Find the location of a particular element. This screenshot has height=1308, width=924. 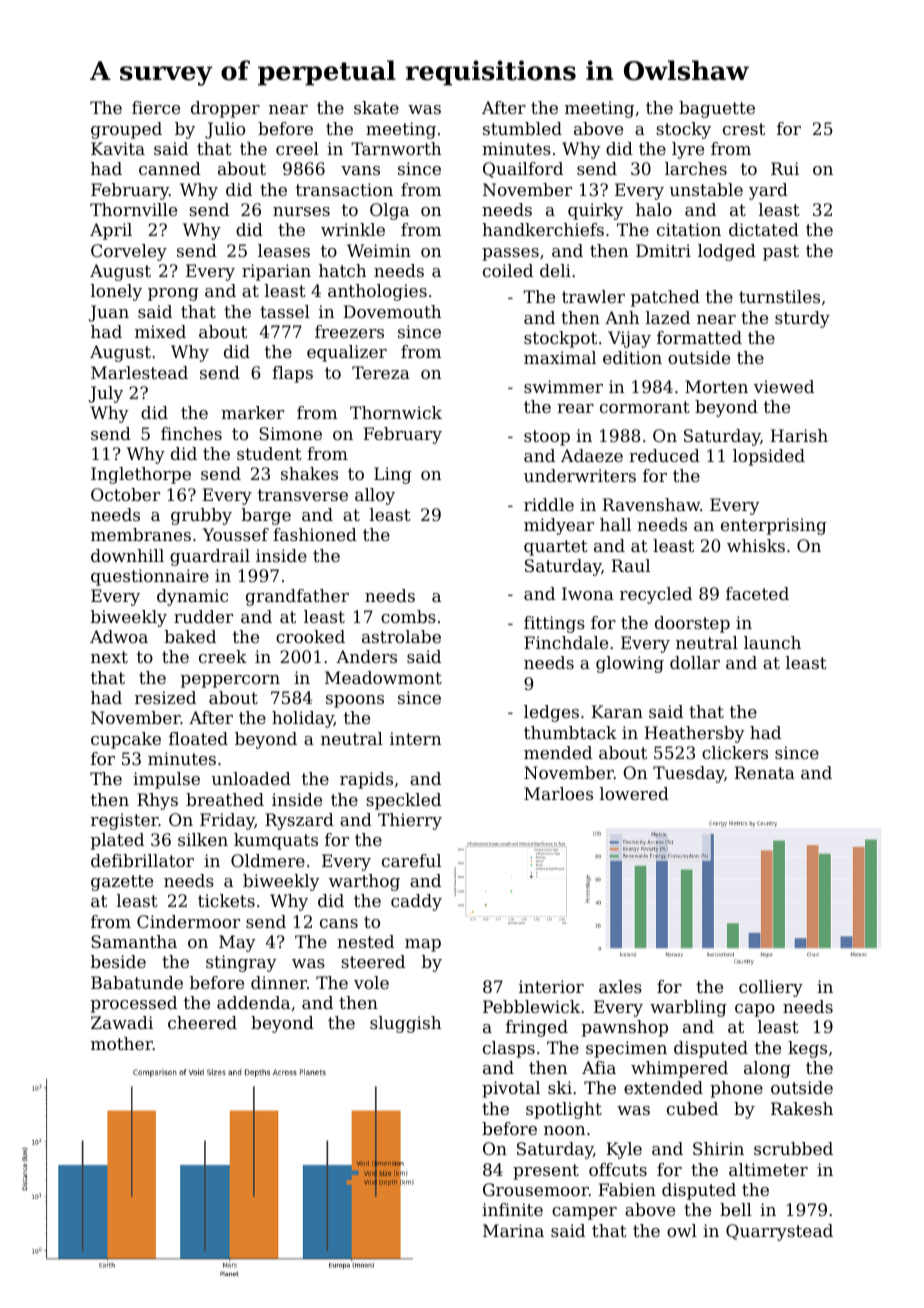

vole is located at coordinates (371, 982).
